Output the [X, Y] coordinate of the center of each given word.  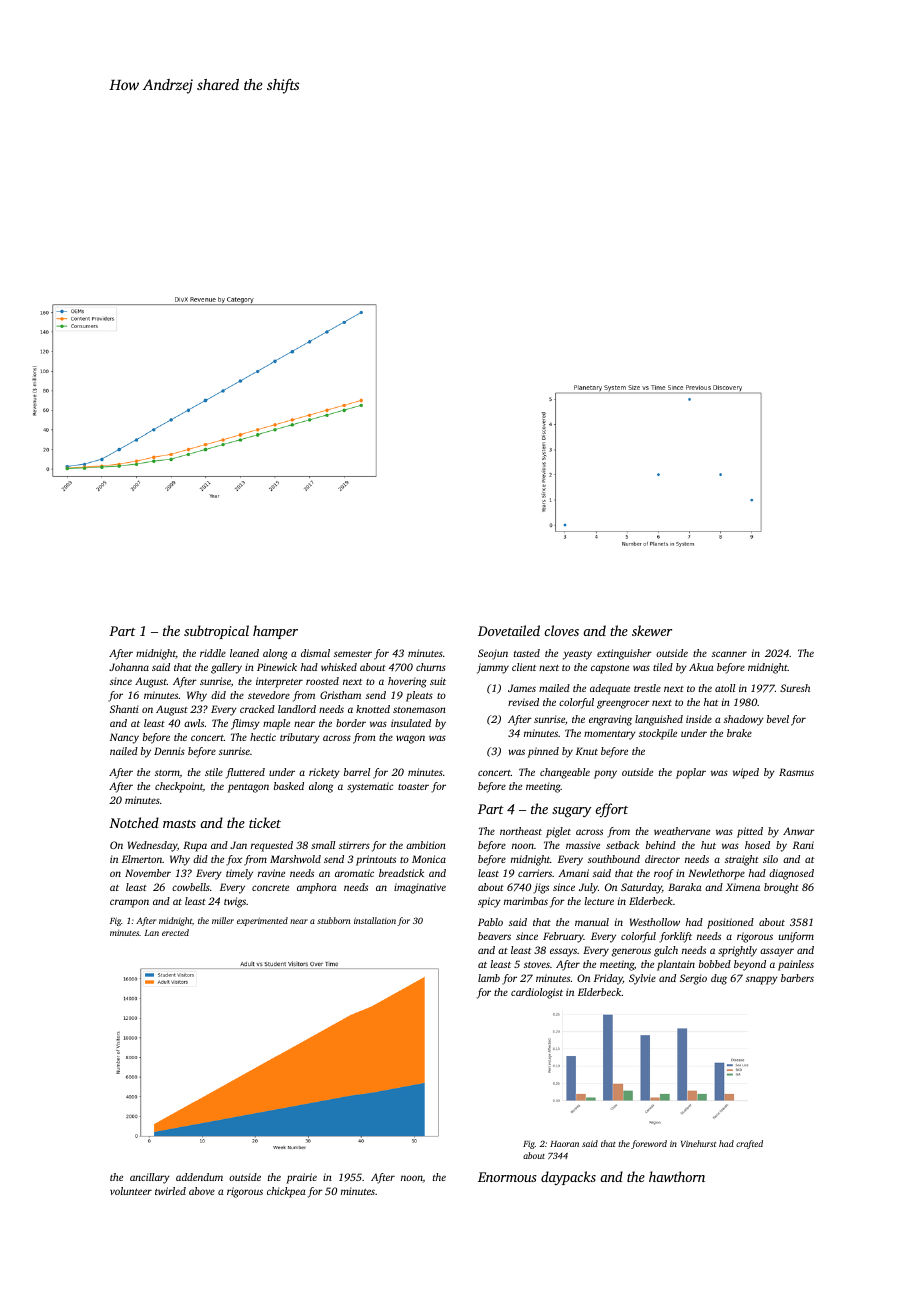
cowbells [191, 887]
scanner [729, 654]
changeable [565, 773]
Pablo [490, 922]
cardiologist [537, 993]
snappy [762, 980]
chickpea [286, 1192]
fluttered [245, 773]
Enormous [507, 1177]
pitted [750, 832]
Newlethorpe [716, 874]
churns [431, 667]
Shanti [124, 709]
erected [175, 932]
